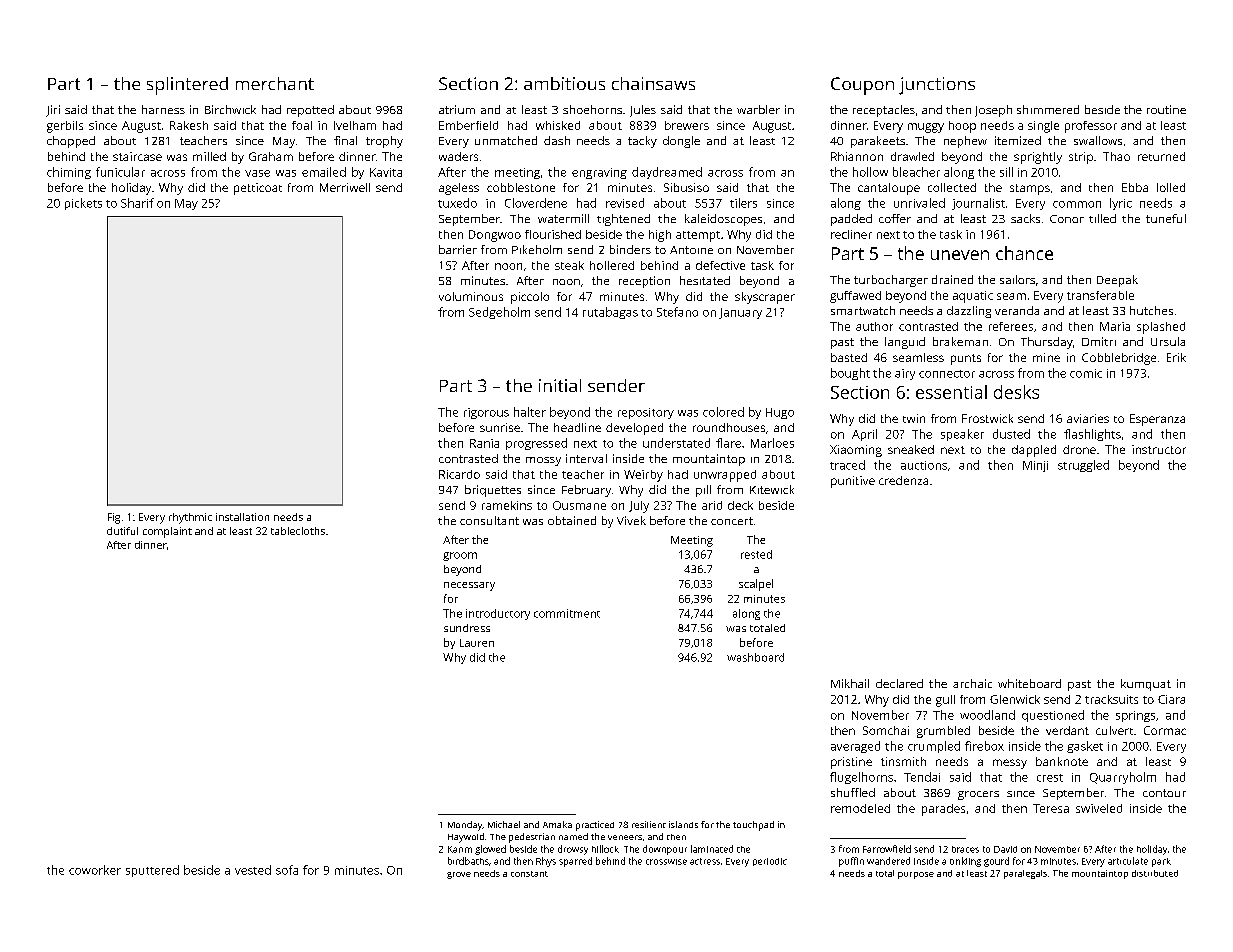  Describe the element at coordinates (95, 870) in the image. I see `coworker` at that location.
